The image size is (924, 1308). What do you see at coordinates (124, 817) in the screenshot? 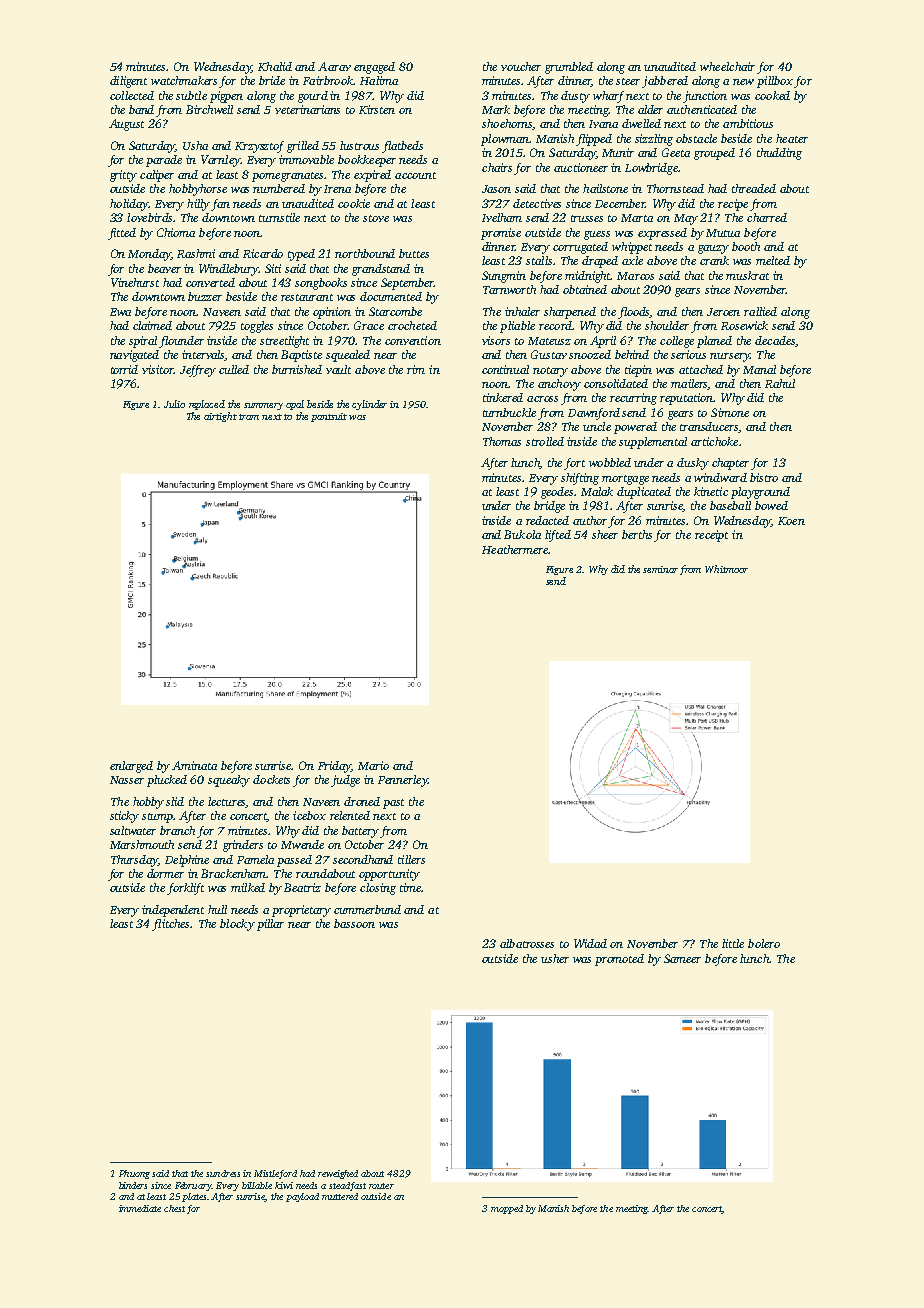
I see `sticky` at bounding box center [124, 817].
